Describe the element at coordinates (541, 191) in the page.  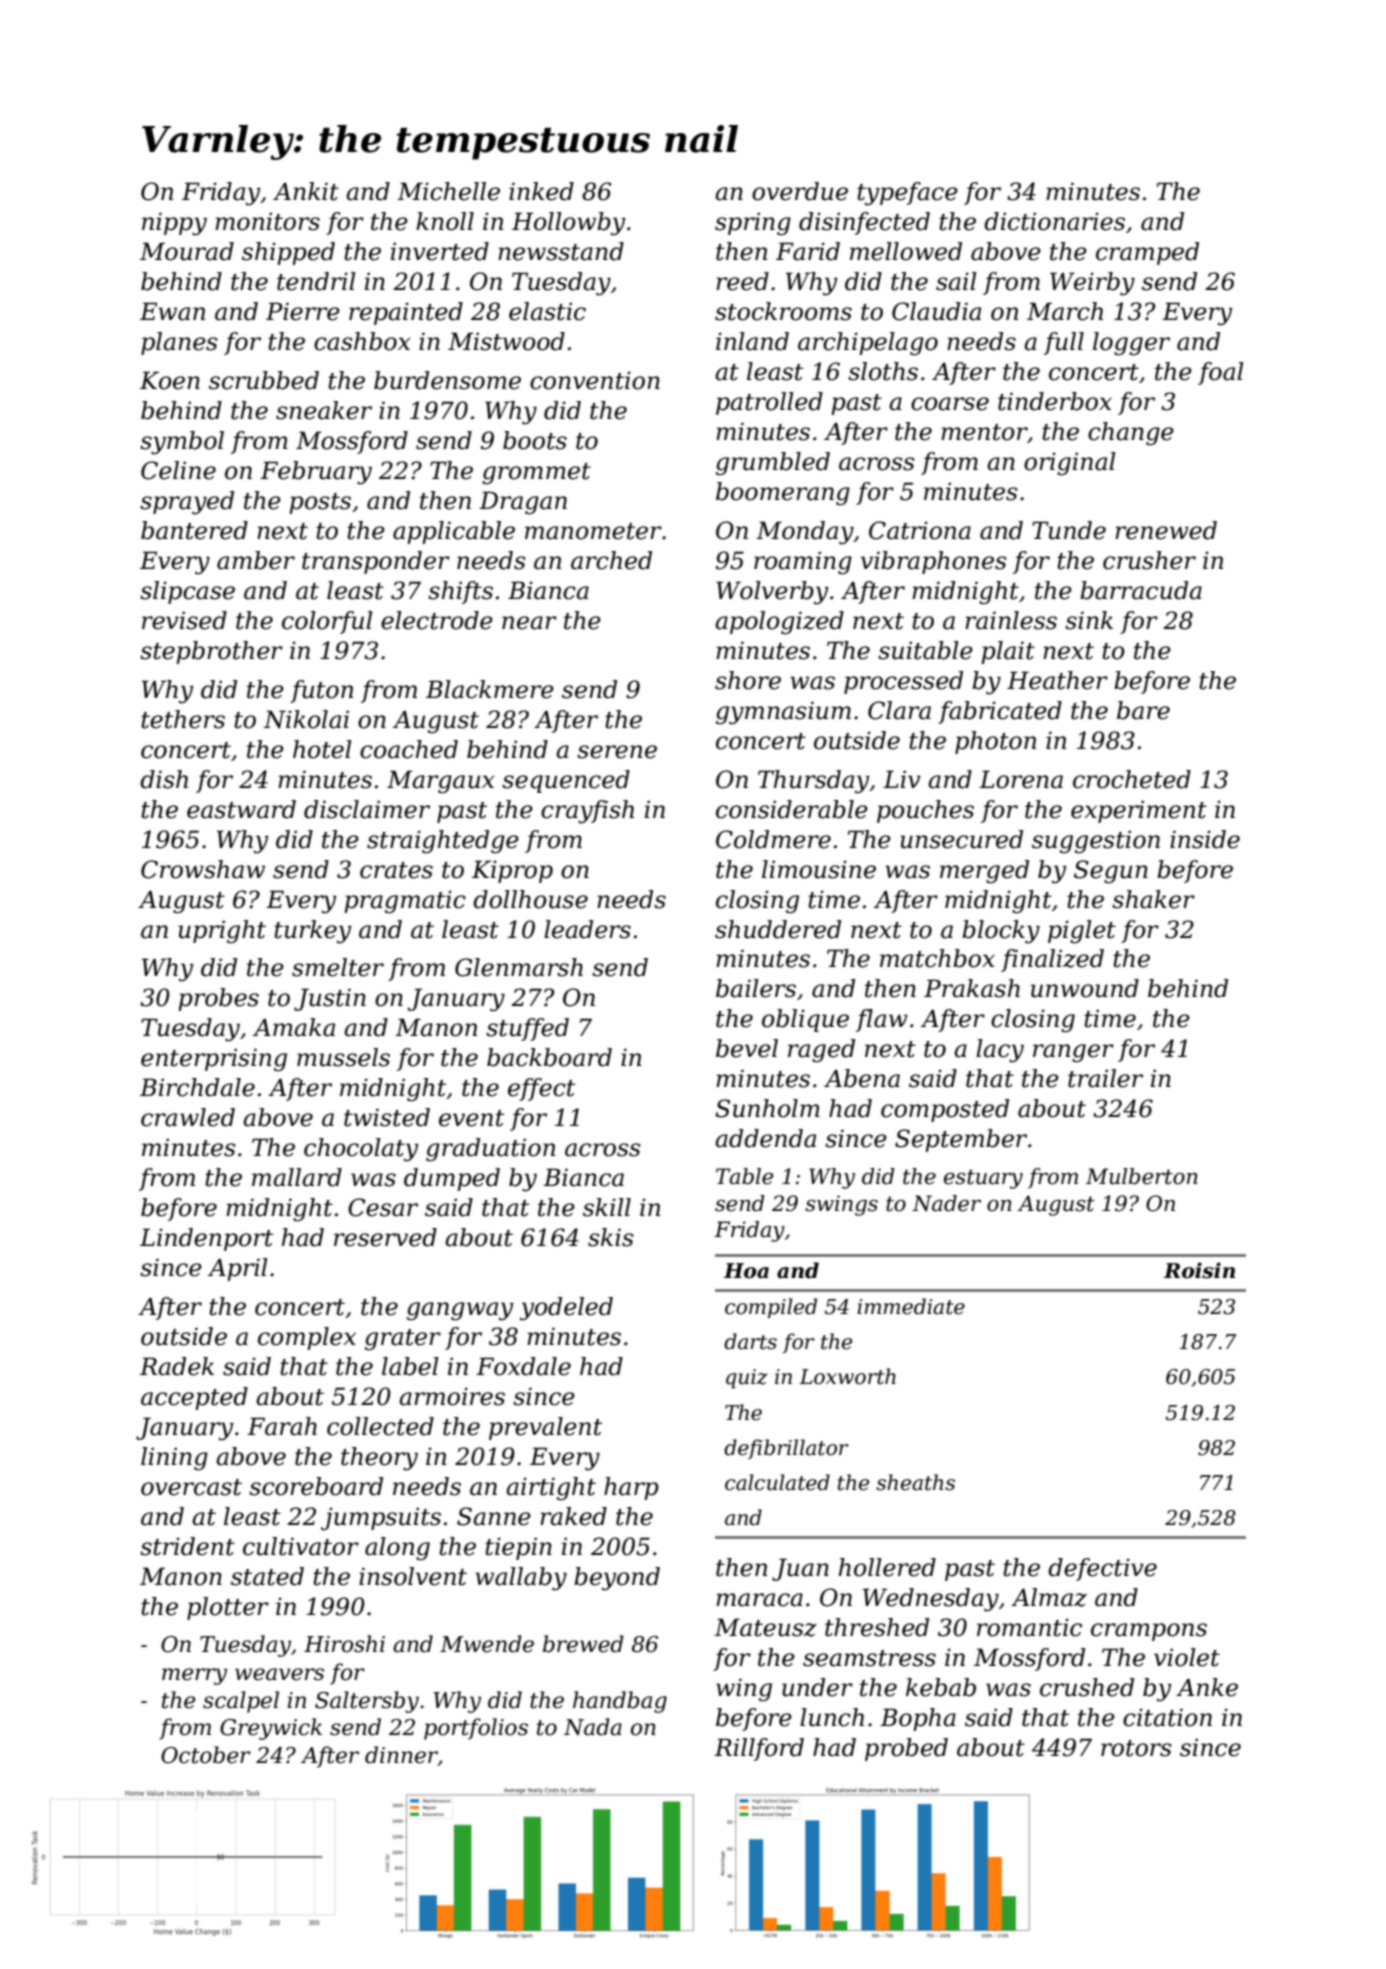
I see `inked` at that location.
